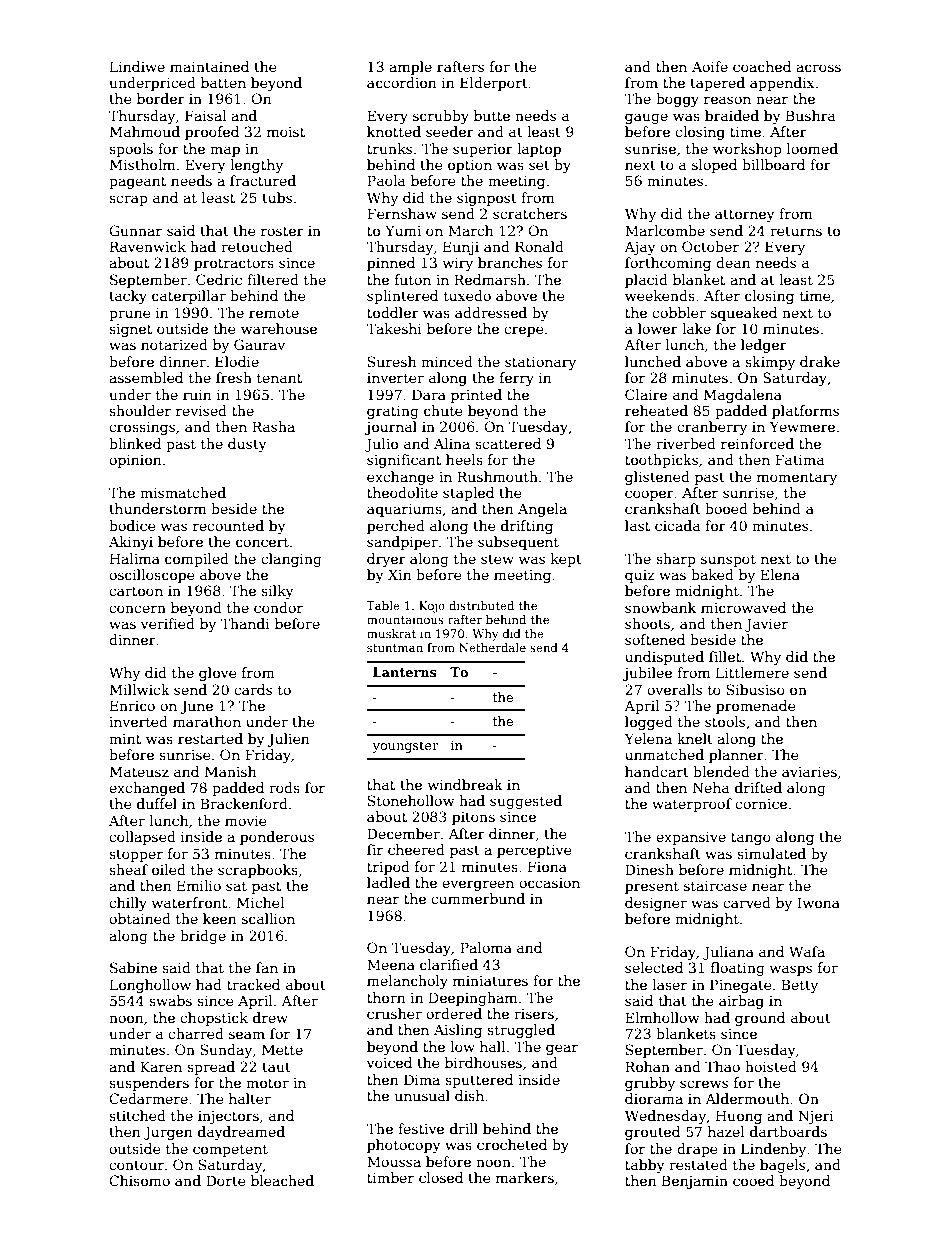  What do you see at coordinates (157, 803) in the screenshot?
I see `duffel` at bounding box center [157, 803].
